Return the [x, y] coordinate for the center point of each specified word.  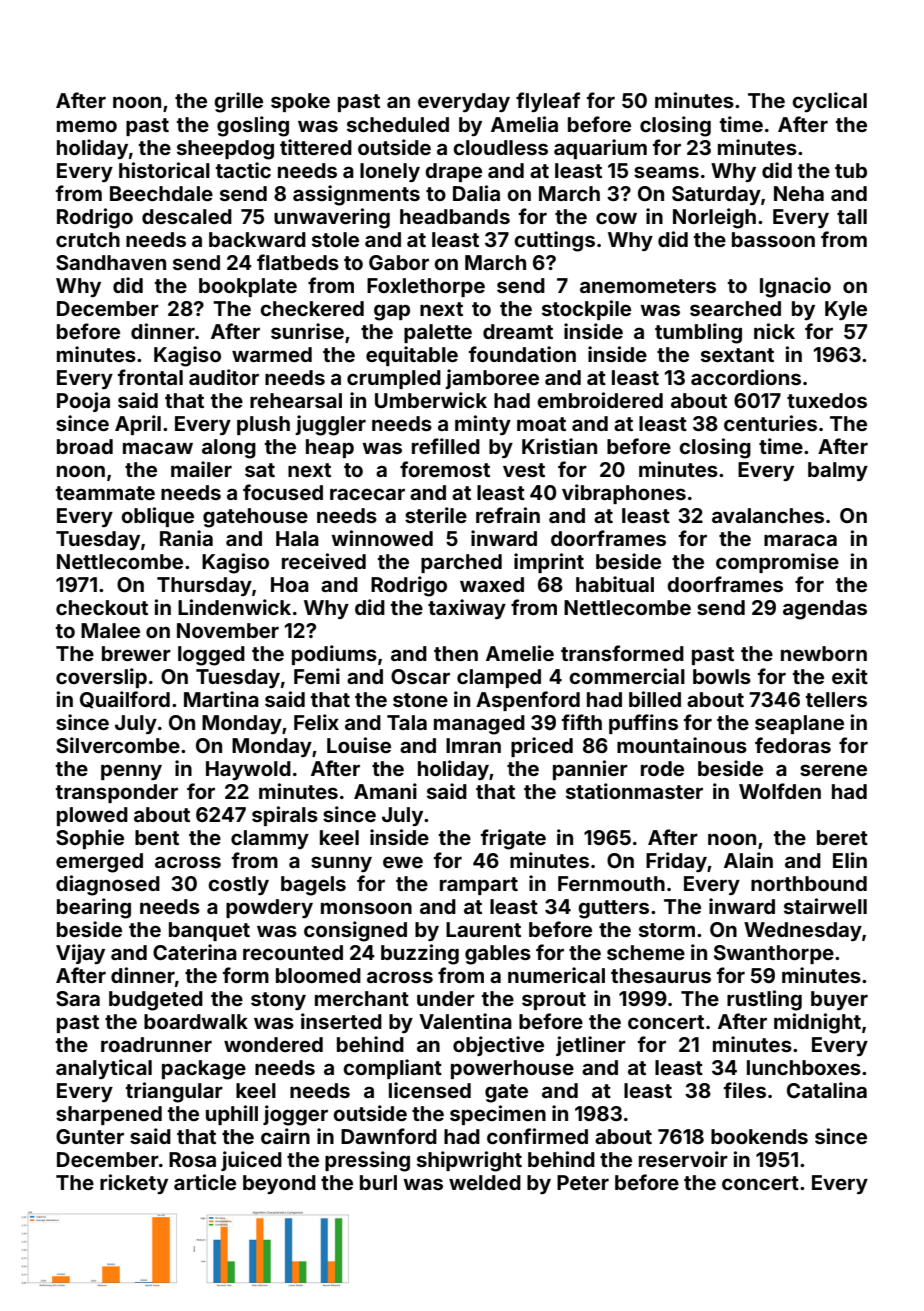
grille [238, 102]
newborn [824, 653]
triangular [174, 1092]
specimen [498, 1115]
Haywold [248, 770]
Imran [473, 745]
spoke [300, 102]
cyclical [829, 102]
